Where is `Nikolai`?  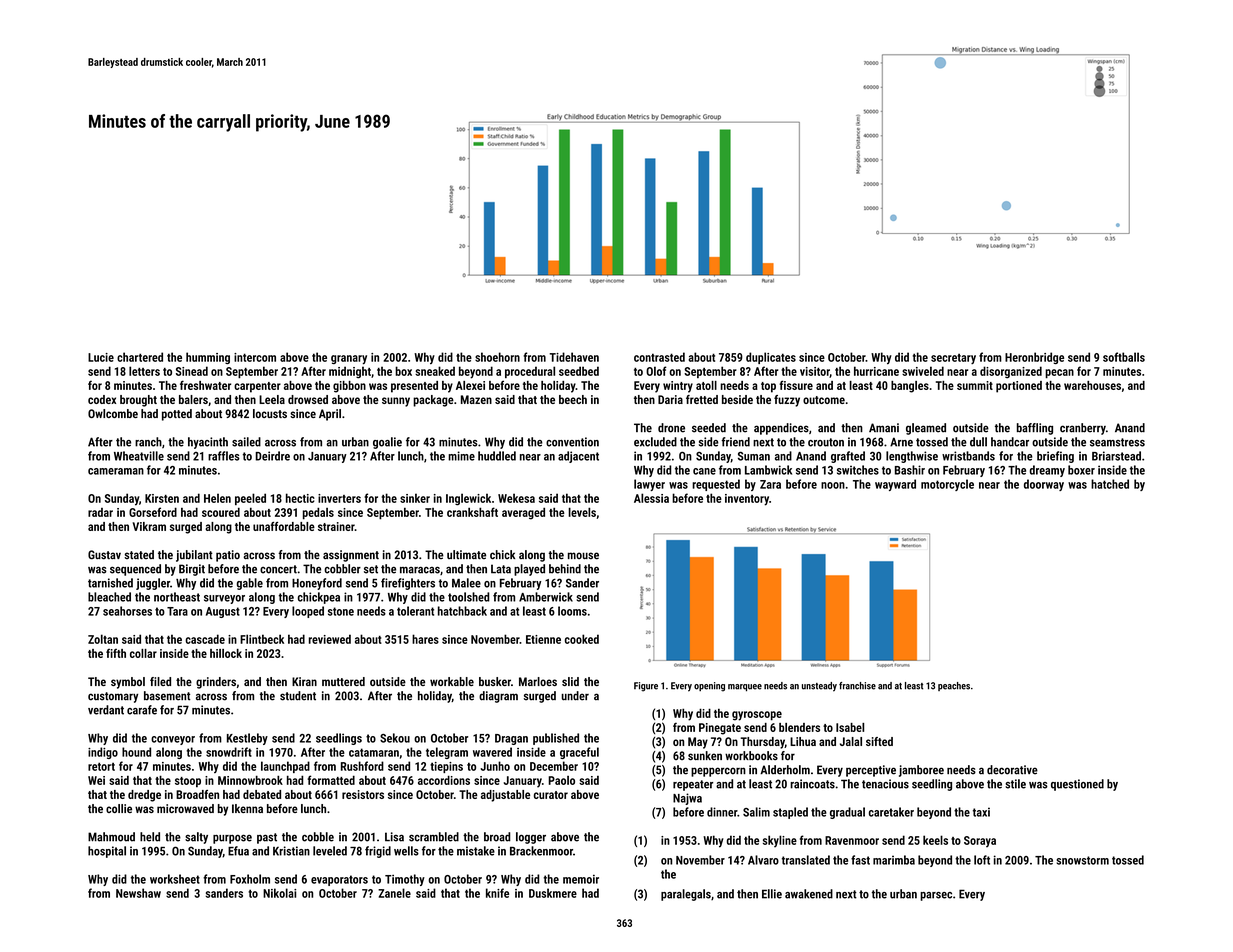 Nikolai is located at coordinates (279, 893).
